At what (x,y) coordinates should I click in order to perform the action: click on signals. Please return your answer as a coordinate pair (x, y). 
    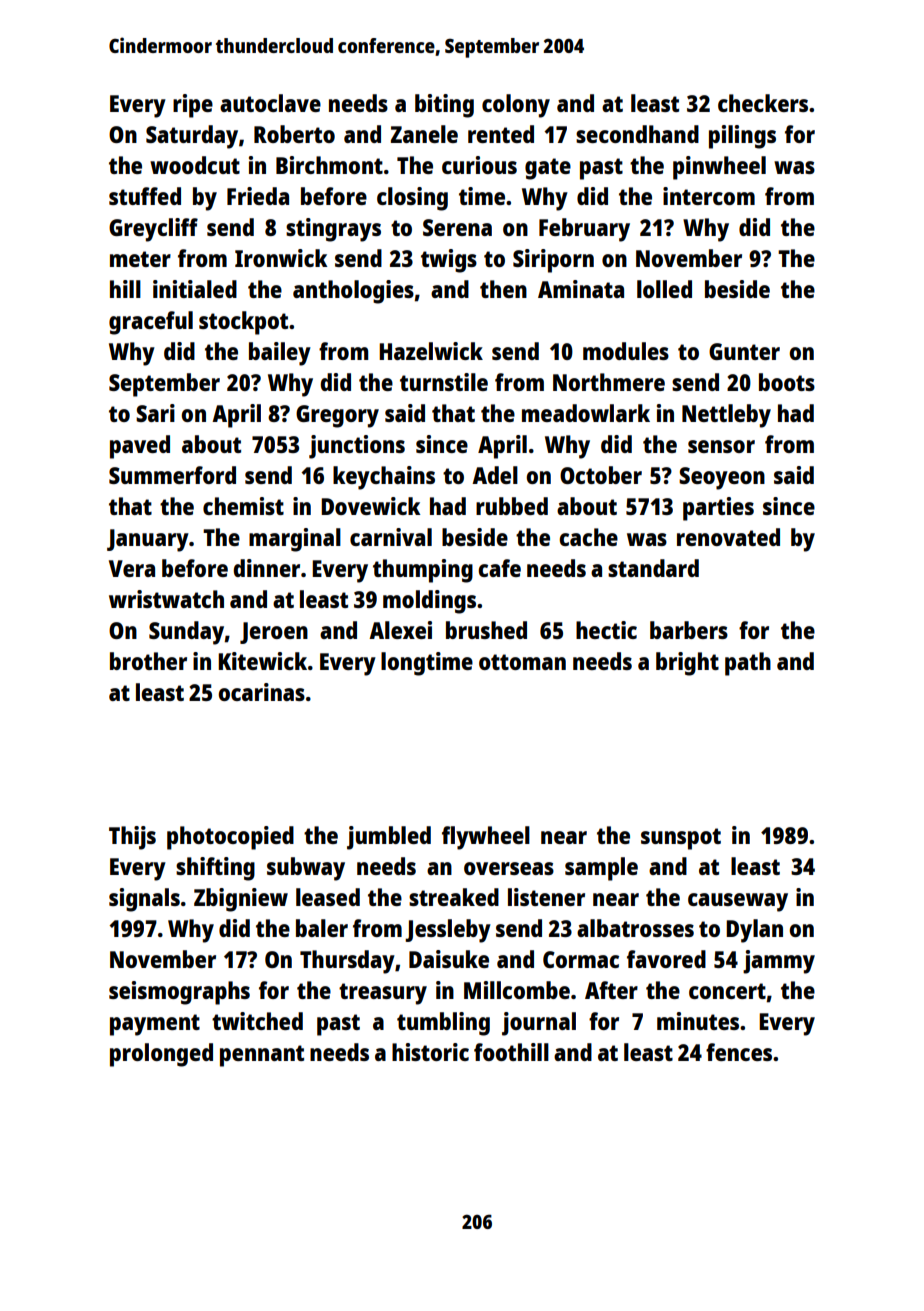
    Looking at the image, I should click on (144, 900).
